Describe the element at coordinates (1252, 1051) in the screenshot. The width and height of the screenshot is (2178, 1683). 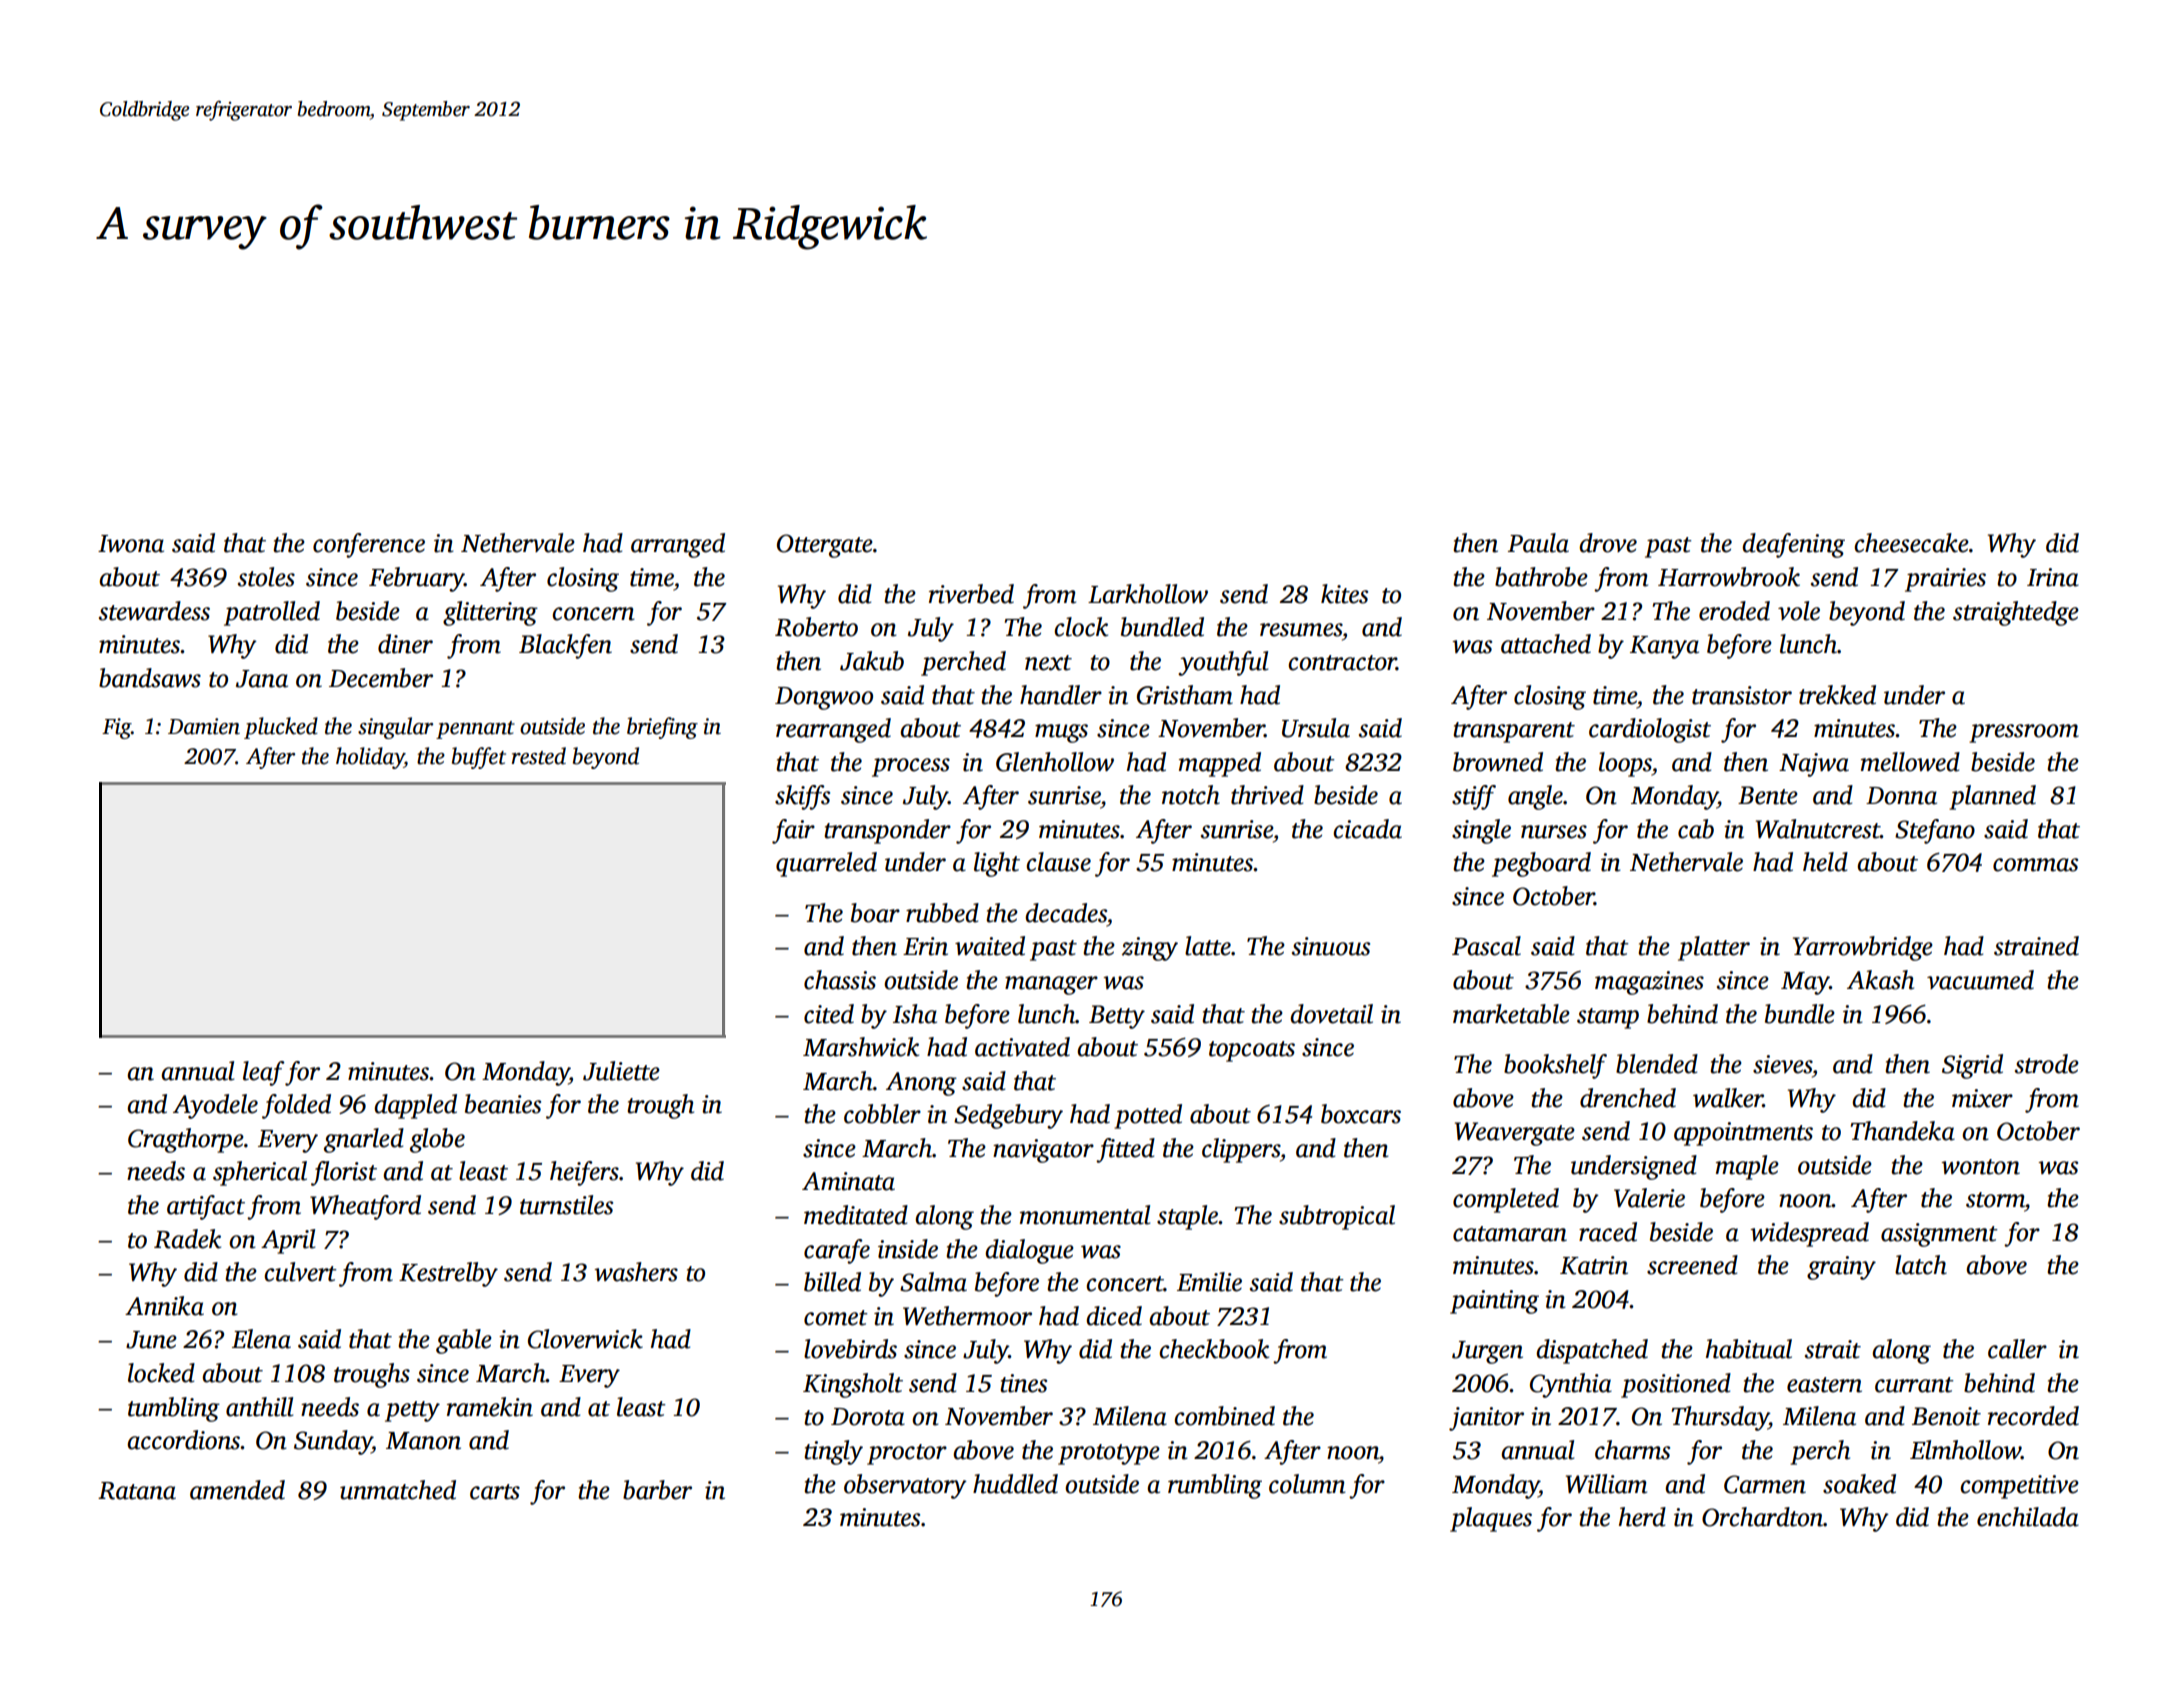
I see `topcoats` at that location.
